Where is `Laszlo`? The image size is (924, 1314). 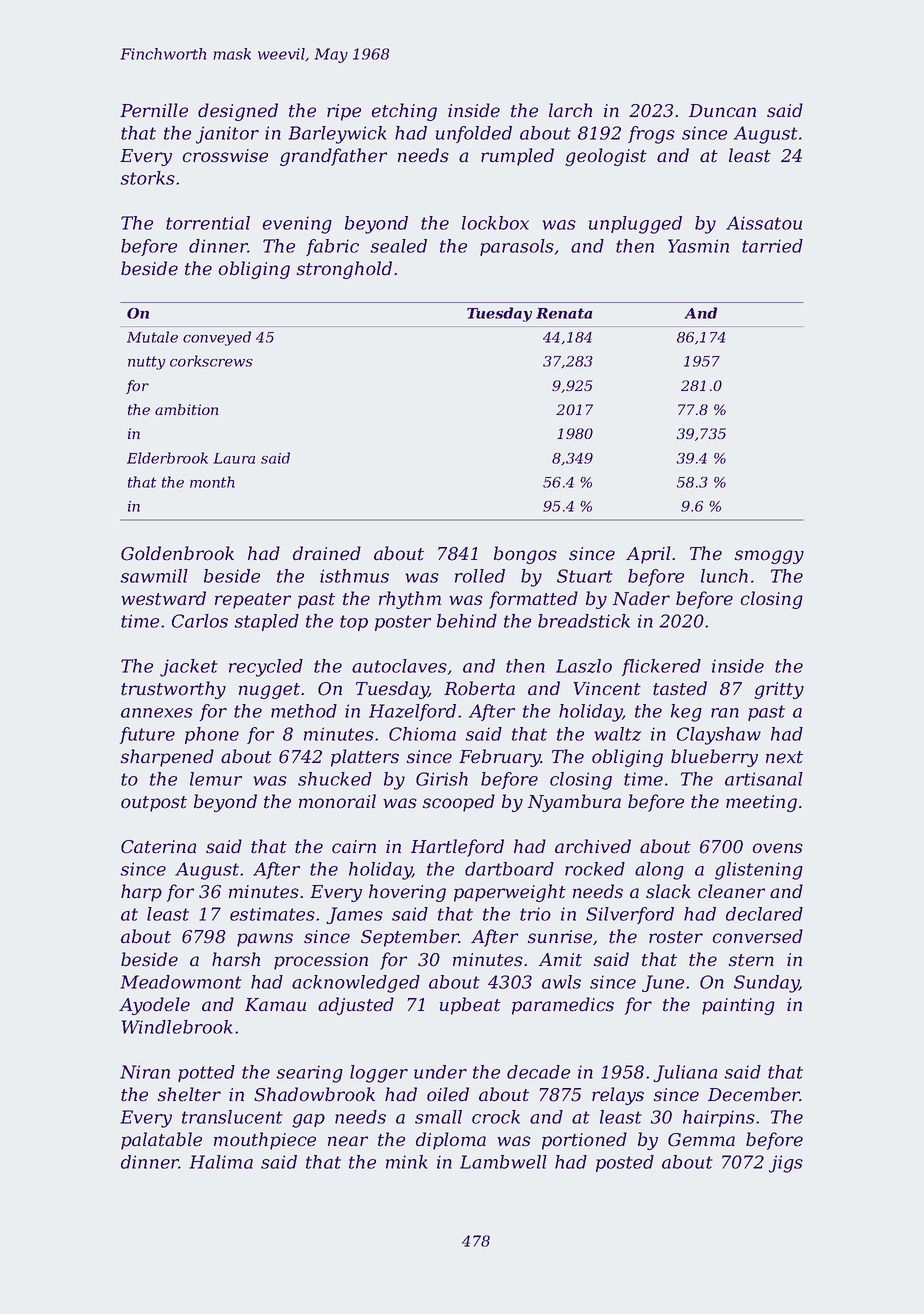
Laszlo is located at coordinates (584, 666).
